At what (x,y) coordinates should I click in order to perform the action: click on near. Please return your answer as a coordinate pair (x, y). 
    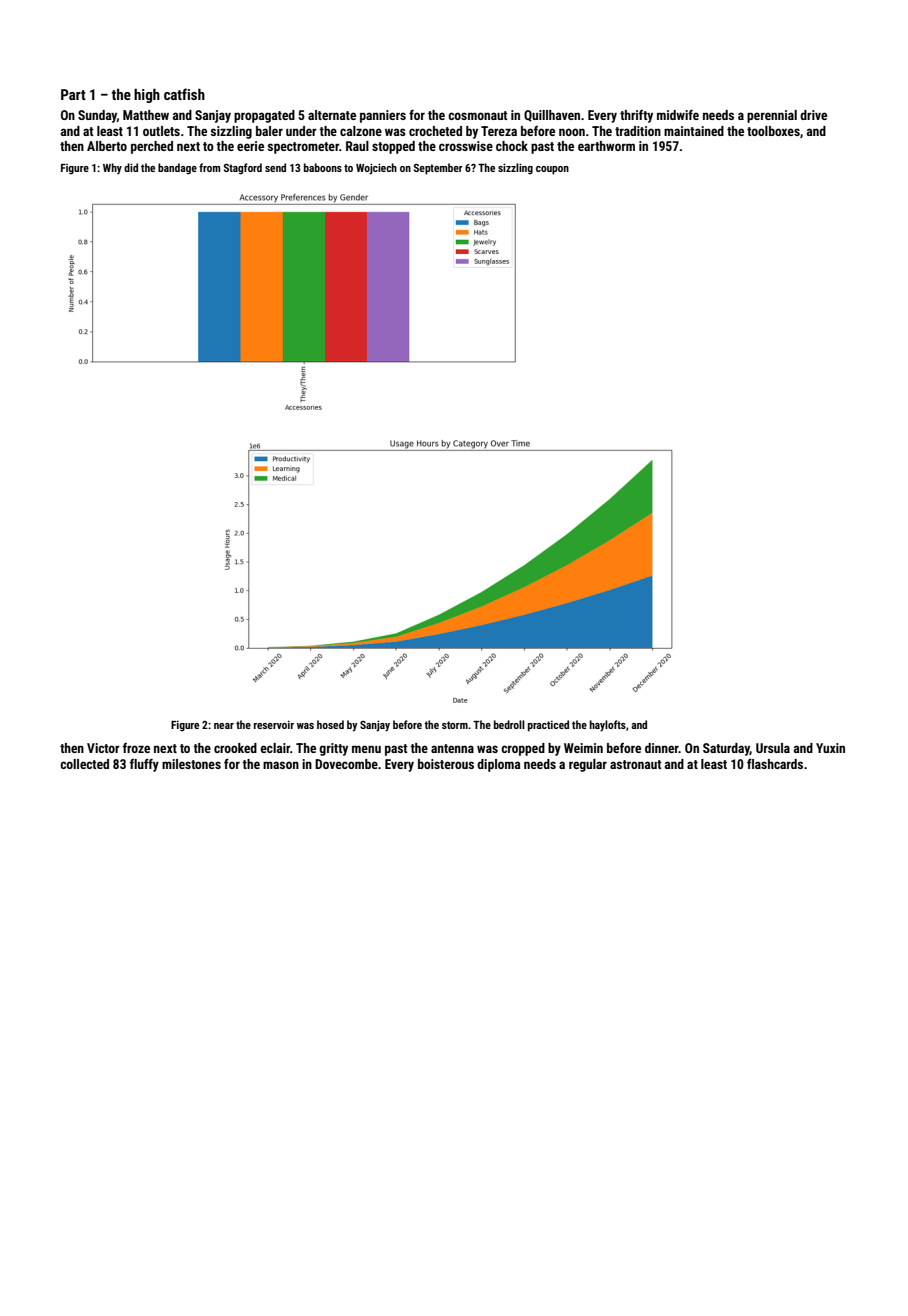
    Looking at the image, I should click on (224, 726).
